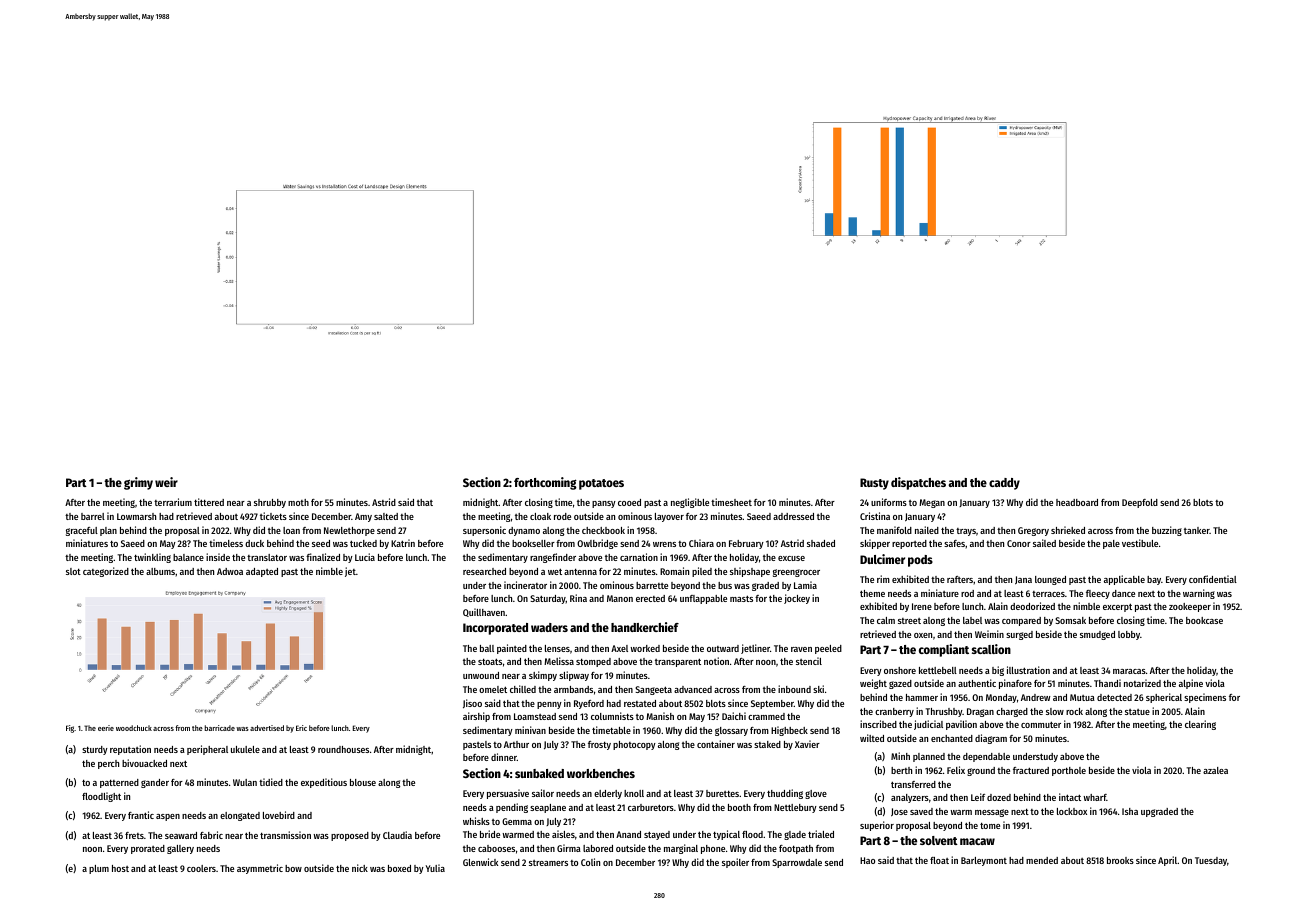 The height and width of the screenshot is (924, 1308). What do you see at coordinates (735, 863) in the screenshot?
I see `spoiler` at bounding box center [735, 863].
